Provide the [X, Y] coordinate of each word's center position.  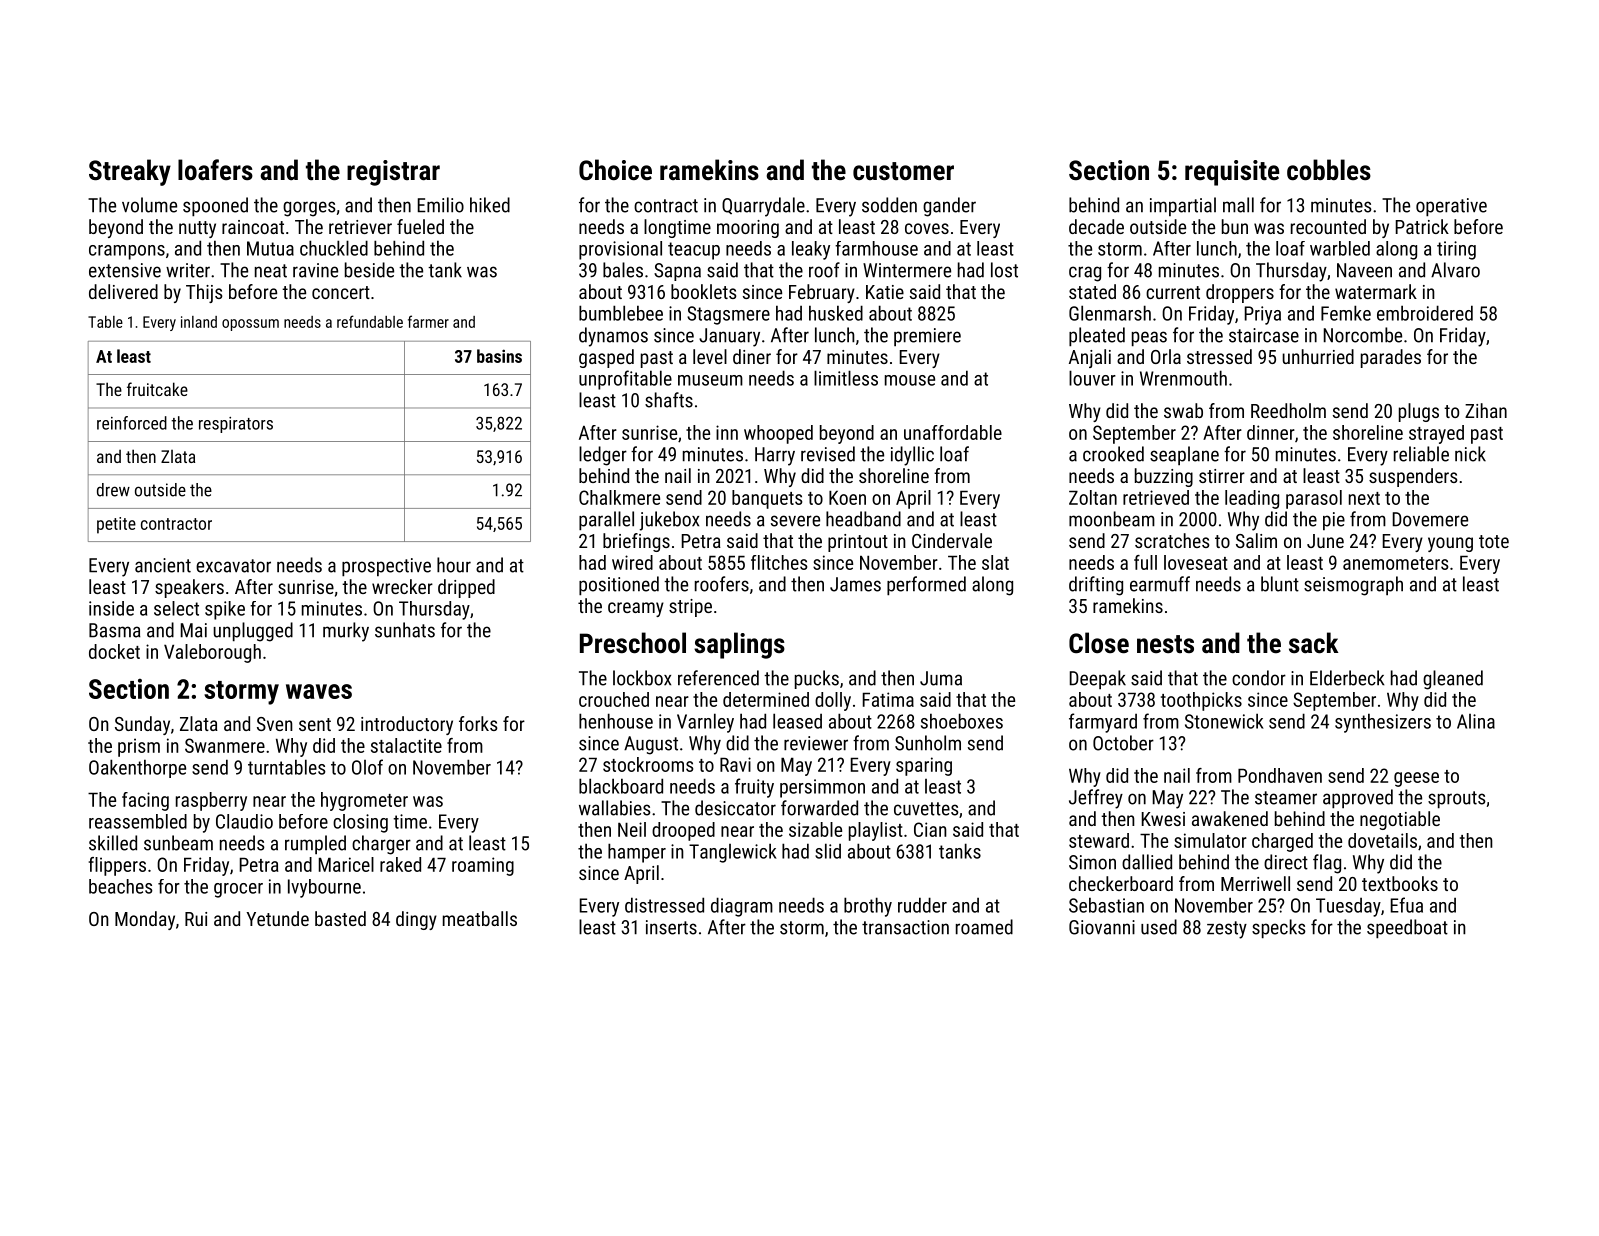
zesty [1227, 930]
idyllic [912, 456]
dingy [416, 920]
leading [1252, 499]
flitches [779, 562]
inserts [671, 927]
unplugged [253, 632]
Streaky [130, 172]
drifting [1096, 586]
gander [949, 207]
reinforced [132, 423]
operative [1451, 207]
